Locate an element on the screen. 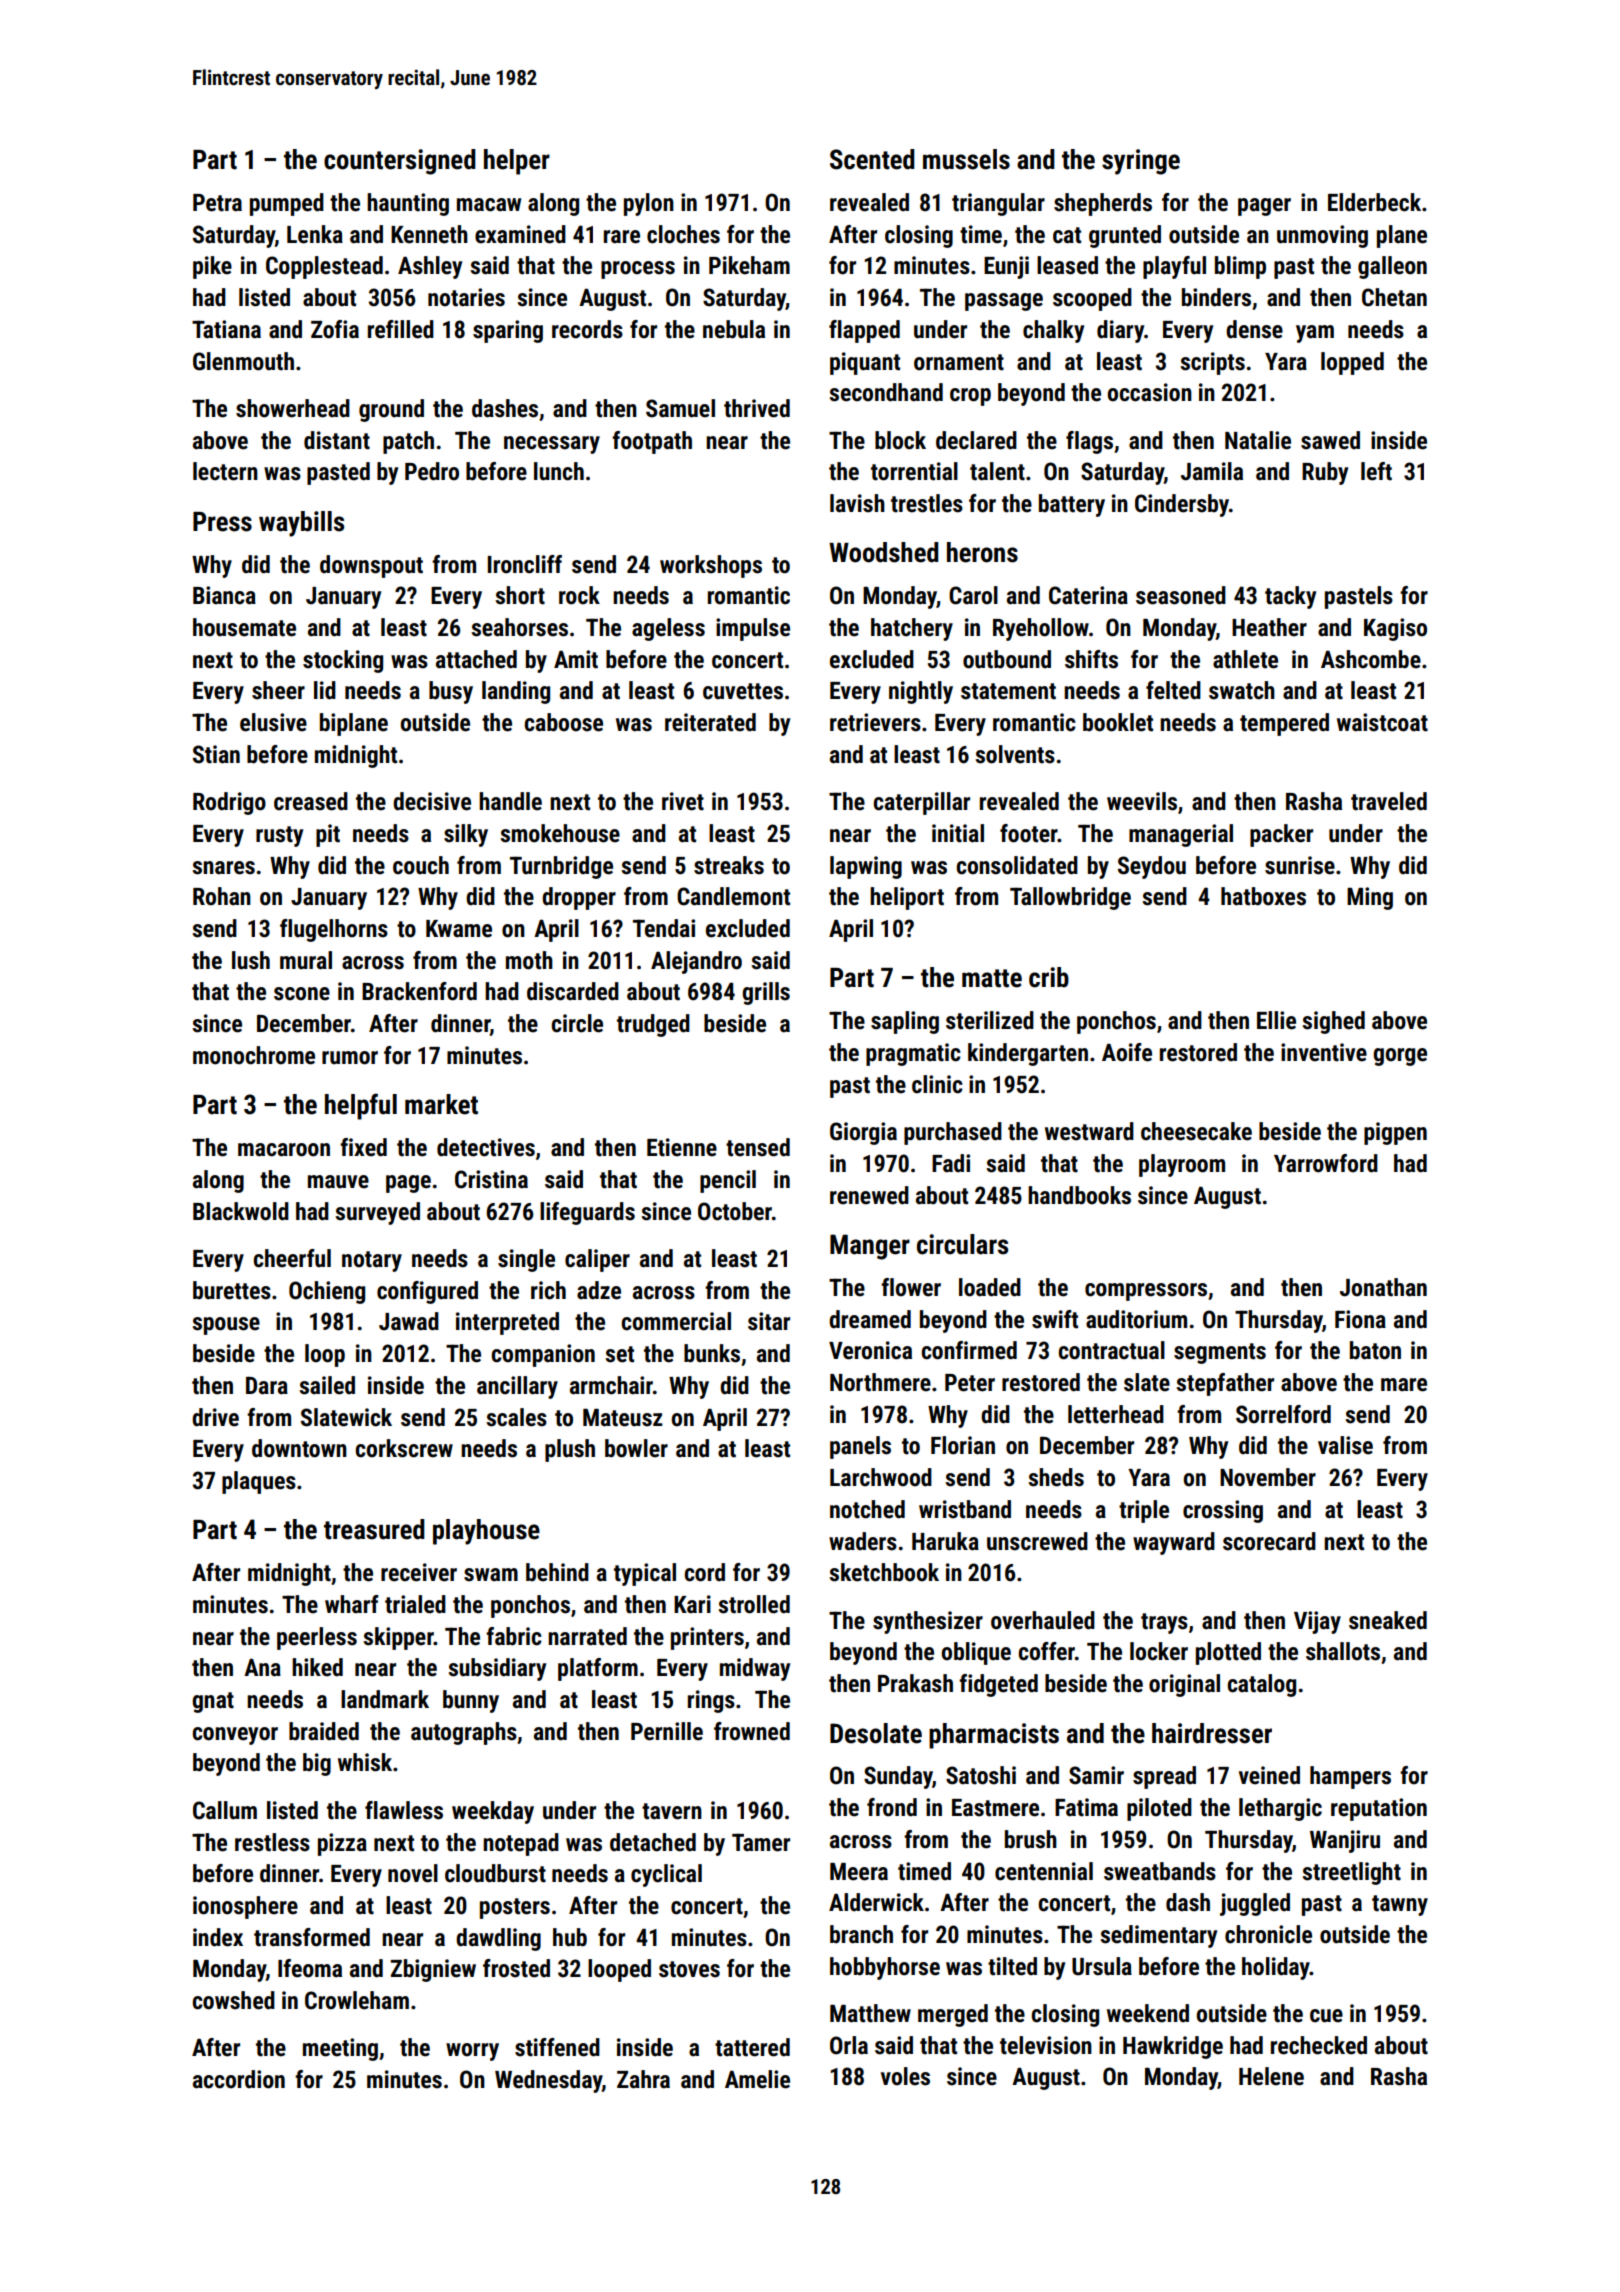  television is located at coordinates (1046, 2045).
